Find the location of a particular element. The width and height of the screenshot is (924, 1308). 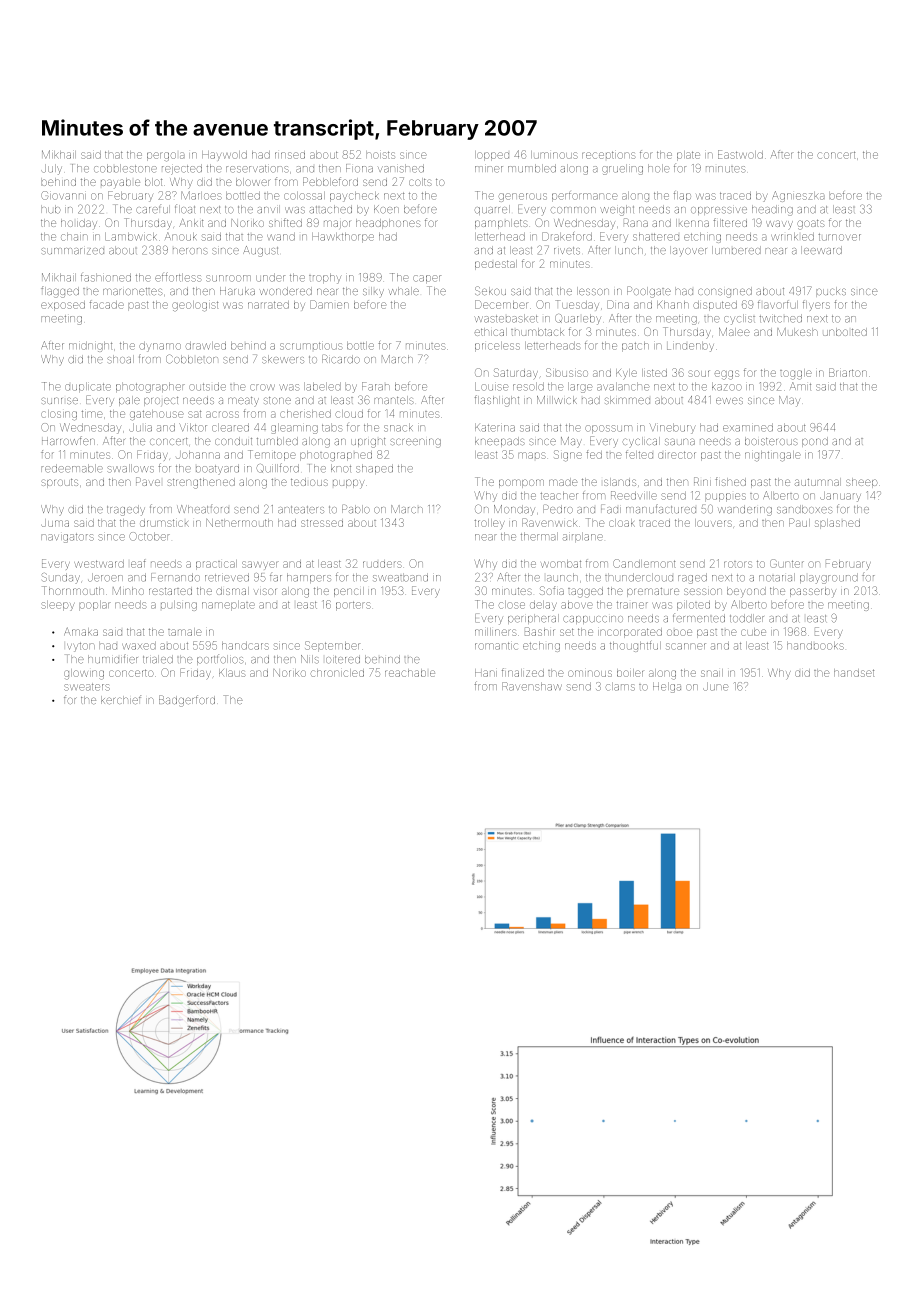

kazoo is located at coordinates (727, 386).
